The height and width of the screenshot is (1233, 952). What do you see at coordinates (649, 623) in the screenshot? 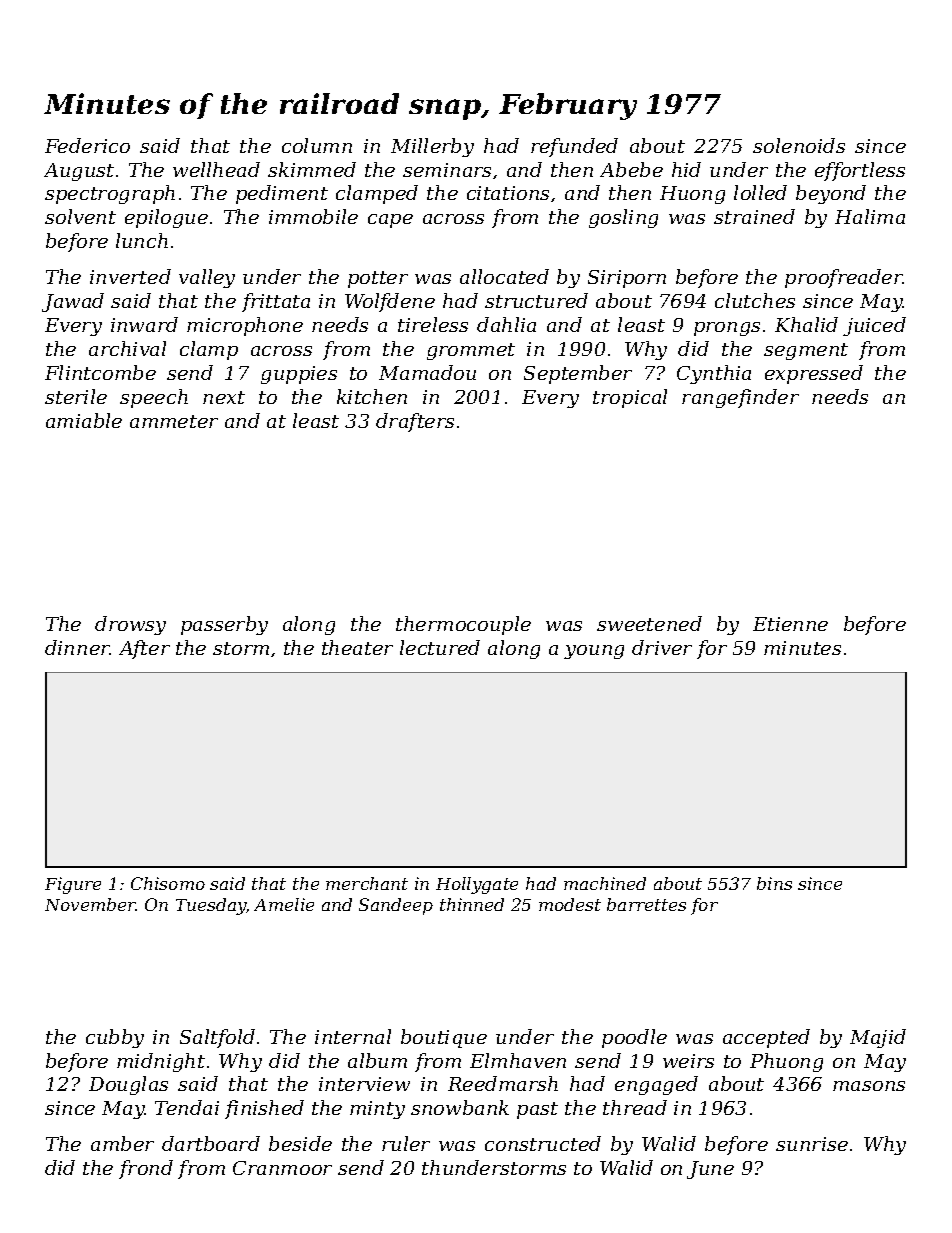
I see `sweetened` at bounding box center [649, 623].
